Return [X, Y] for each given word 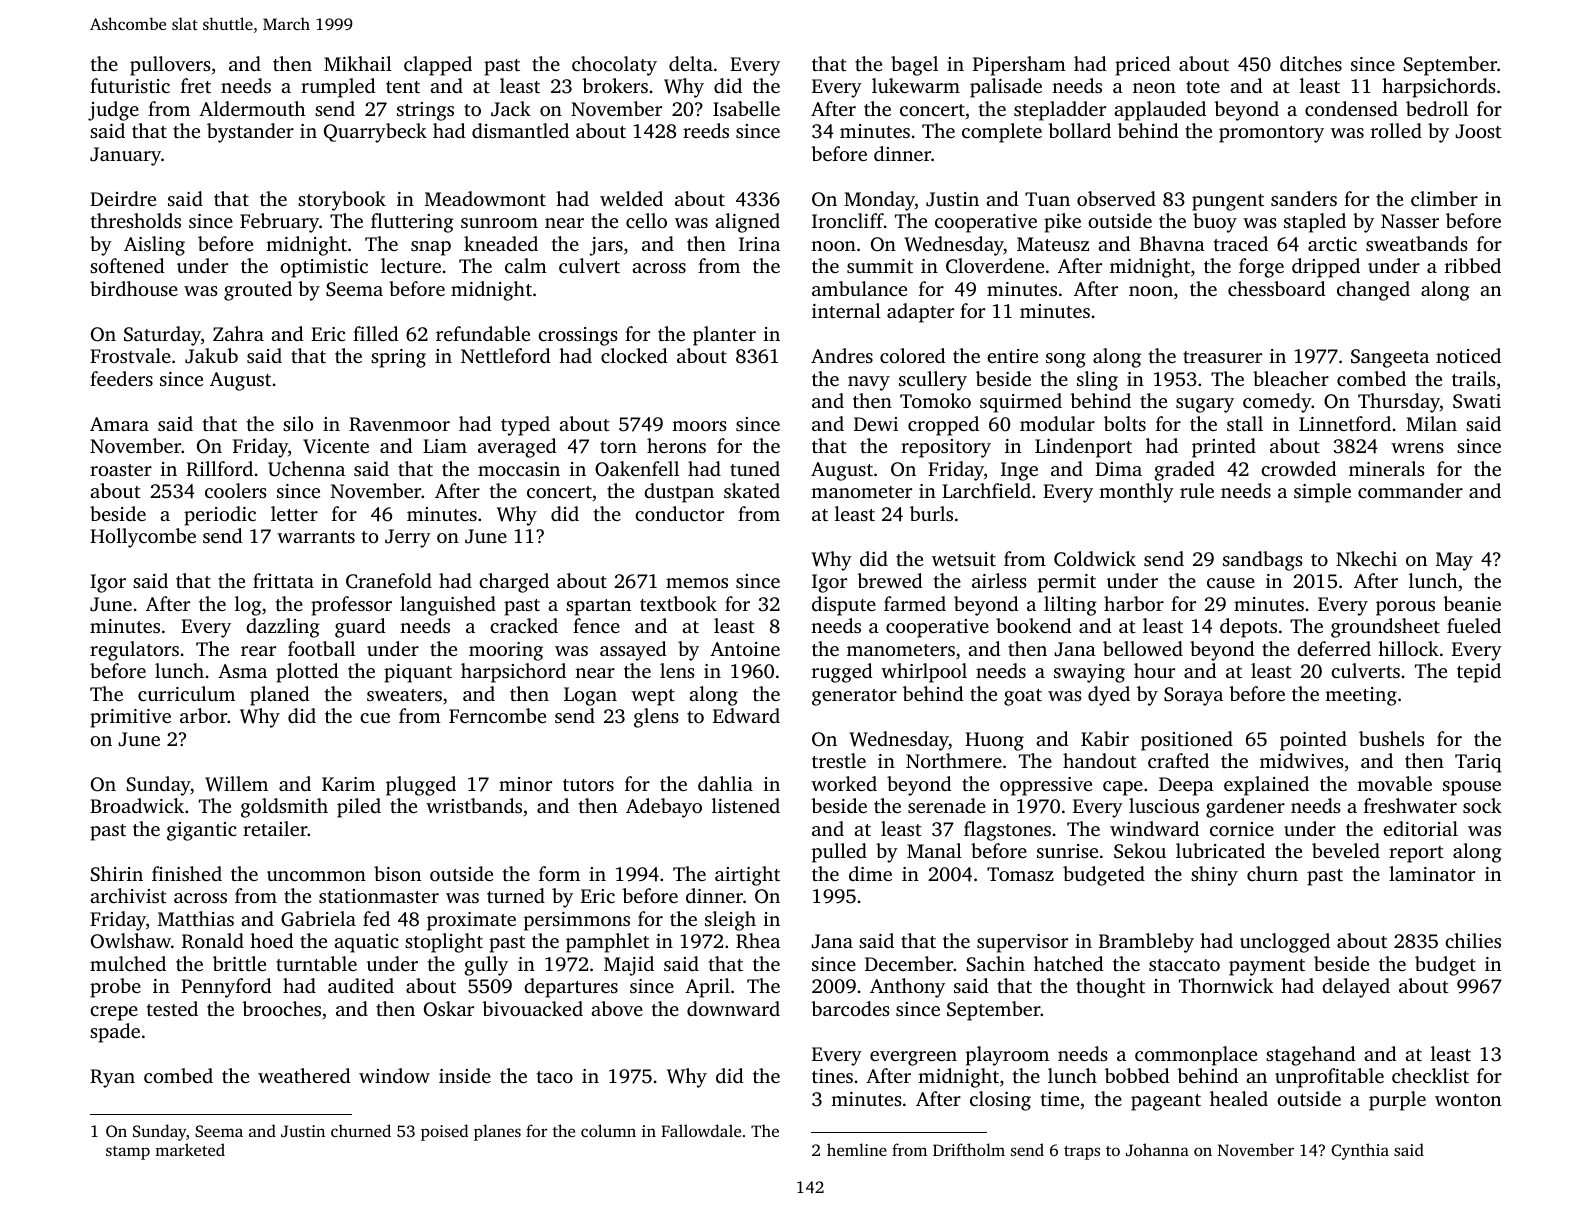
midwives [1302, 760]
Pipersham [1019, 66]
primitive [130, 718]
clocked [634, 355]
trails [1474, 378]
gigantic [202, 831]
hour [1154, 670]
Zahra [238, 333]
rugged [842, 673]
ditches [1311, 63]
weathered [304, 1075]
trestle [839, 760]
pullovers [170, 66]
